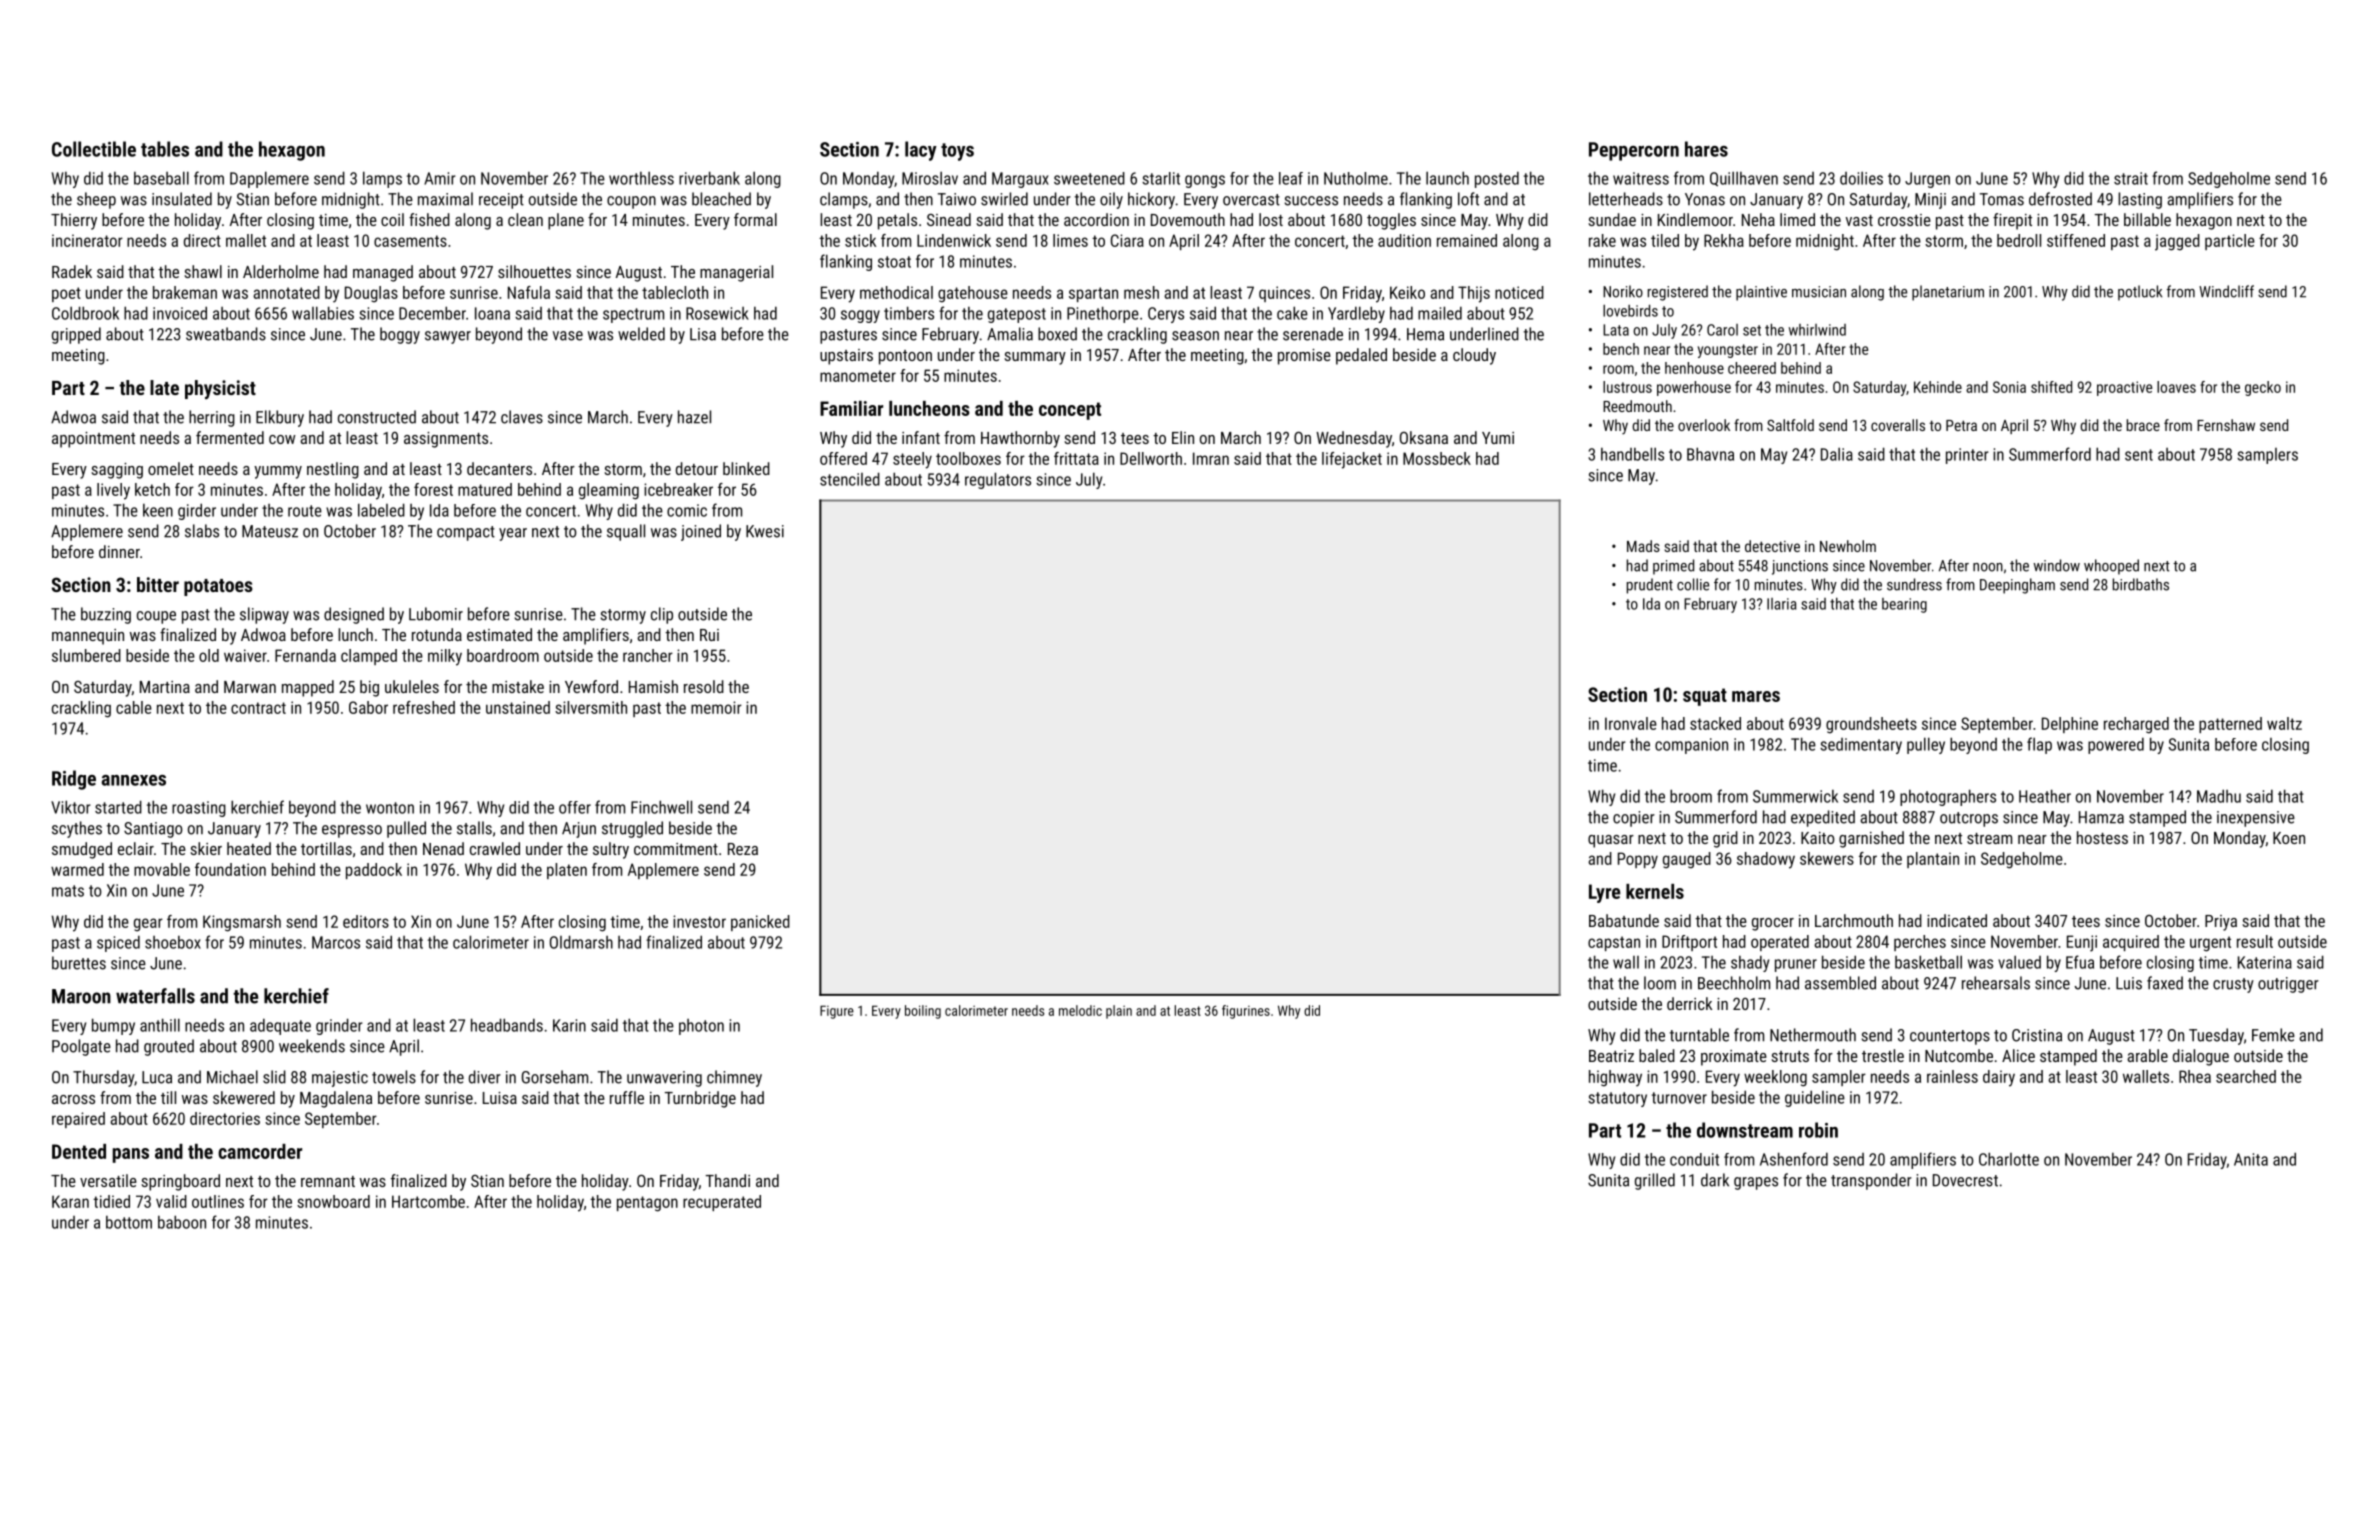 The width and height of the screenshot is (2380, 1540). What do you see at coordinates (627, 1097) in the screenshot?
I see `ruffle` at bounding box center [627, 1097].
